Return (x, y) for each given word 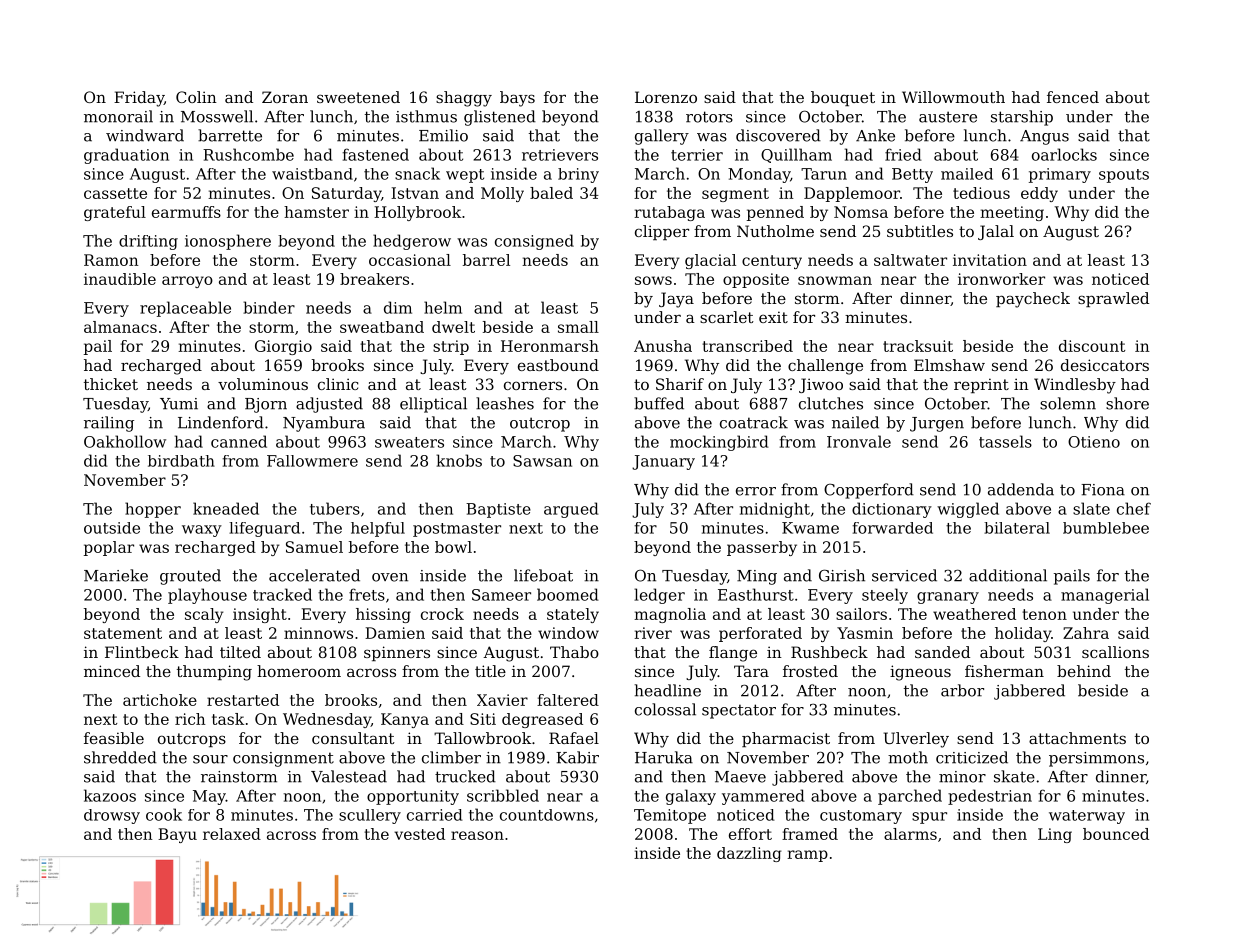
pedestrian (990, 797)
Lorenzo (666, 97)
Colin (196, 97)
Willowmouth (953, 97)
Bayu (177, 835)
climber (451, 757)
